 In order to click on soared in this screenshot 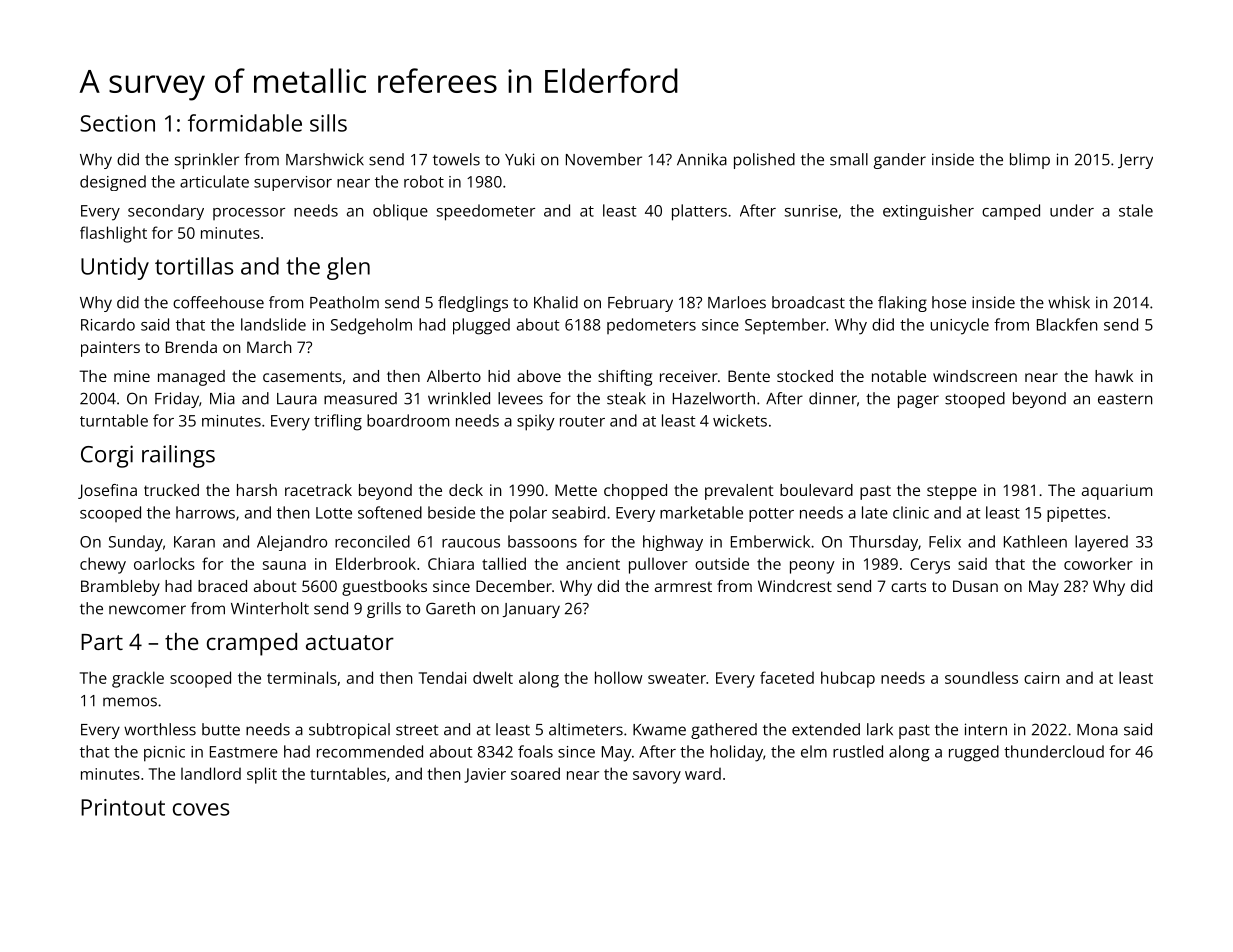, I will do `click(535, 773)`.
